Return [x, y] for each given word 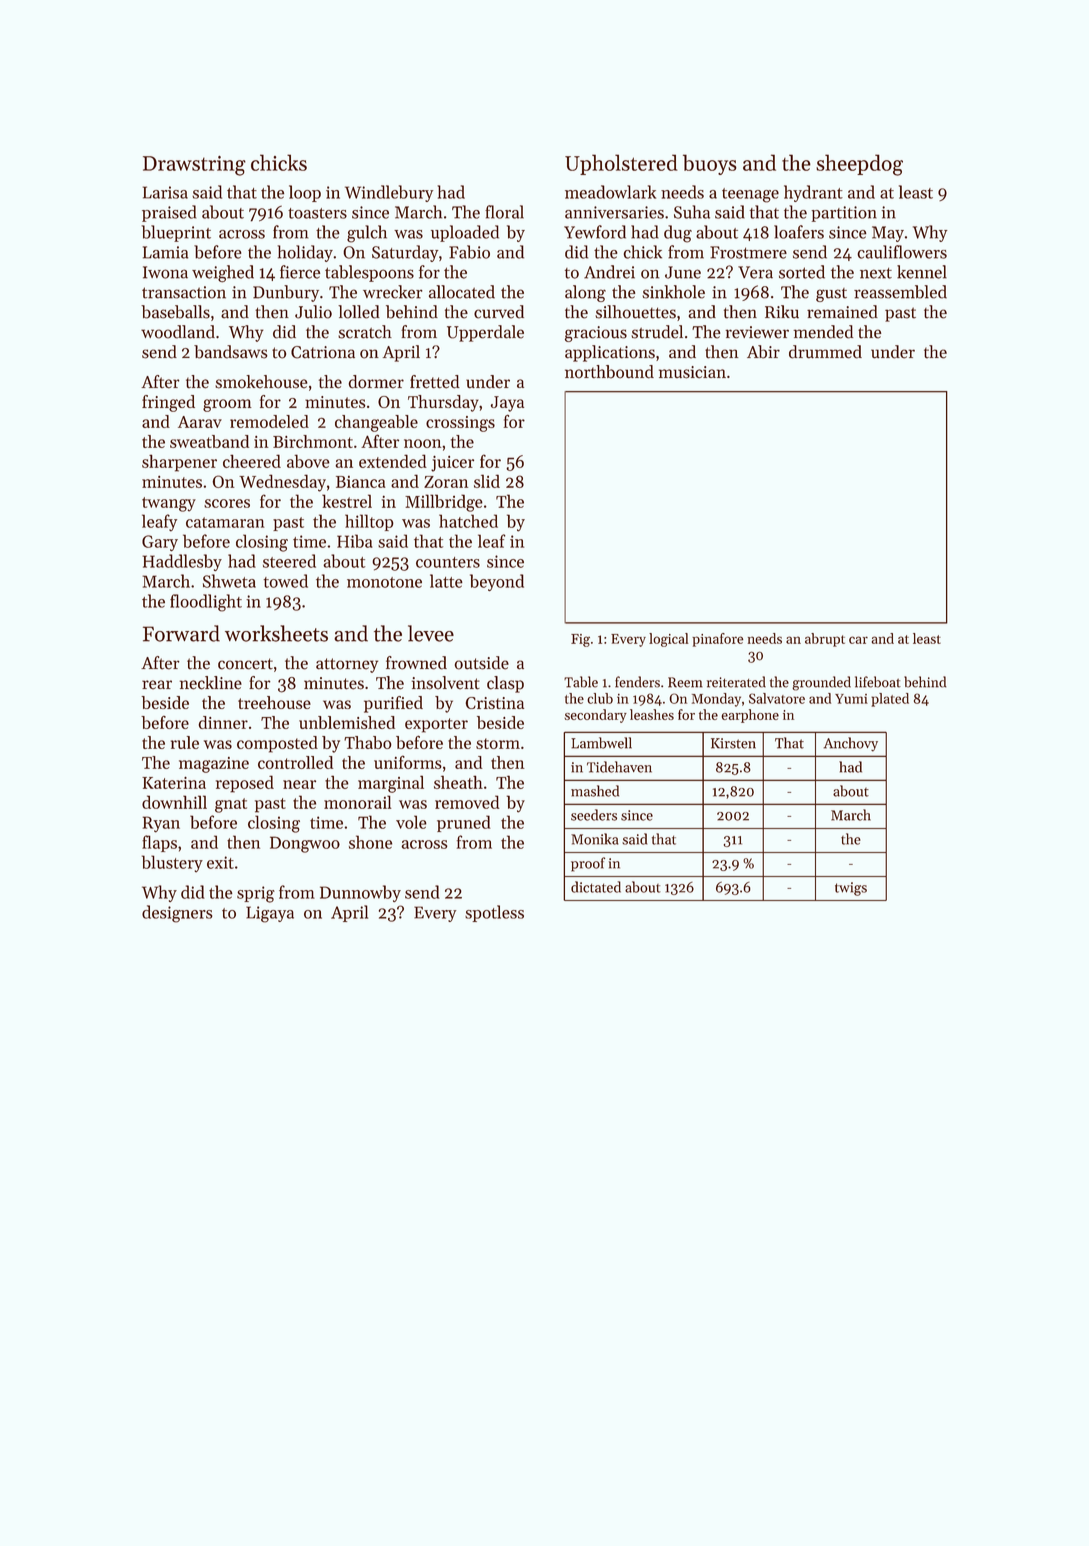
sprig [256, 894]
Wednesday [282, 483]
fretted [435, 382]
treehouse [274, 702]
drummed [825, 352]
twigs [851, 889]
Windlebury [389, 193]
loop [305, 193]
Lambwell [601, 743]
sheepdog [859, 165]
